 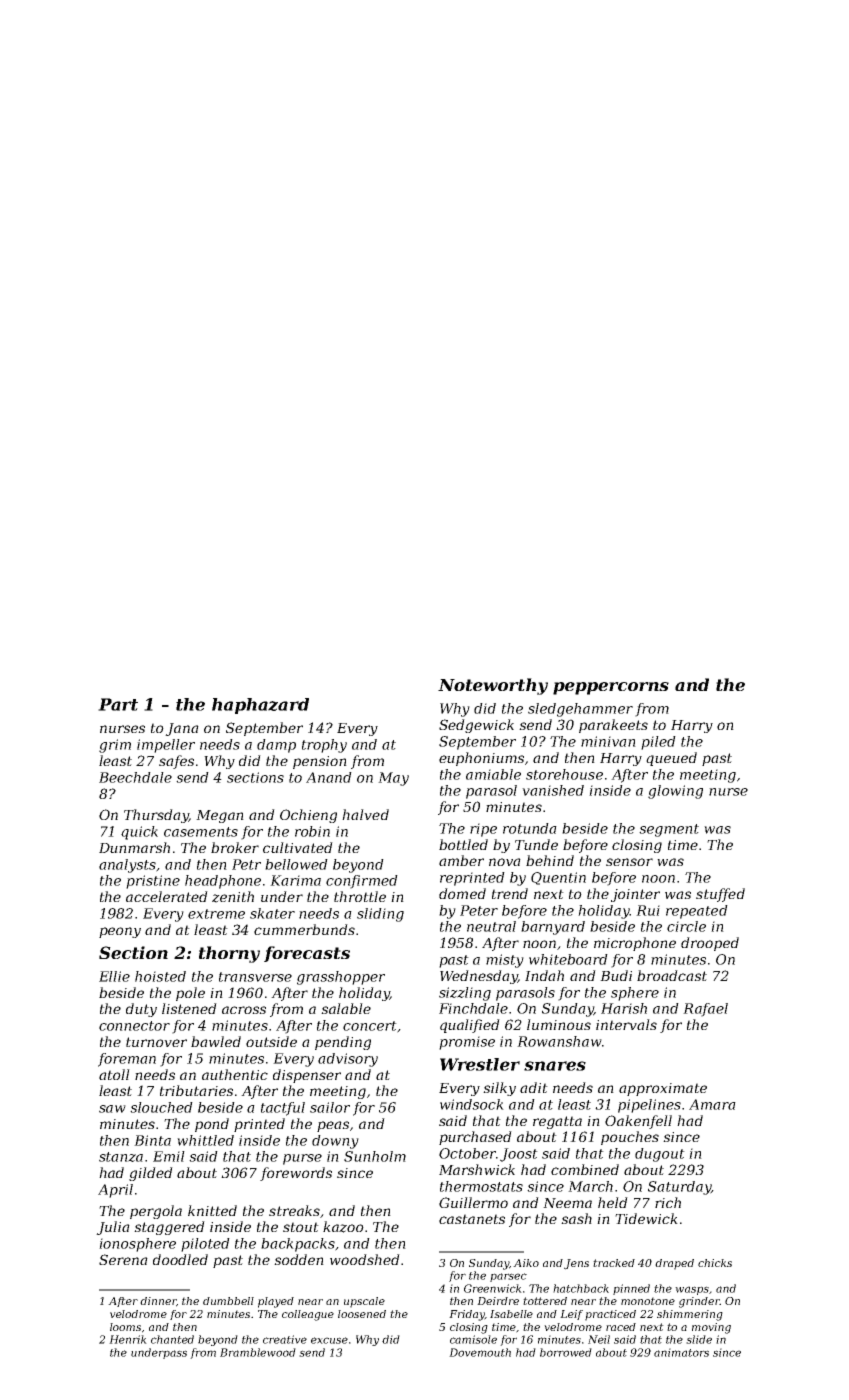 I want to click on drooped, so click(x=710, y=944).
